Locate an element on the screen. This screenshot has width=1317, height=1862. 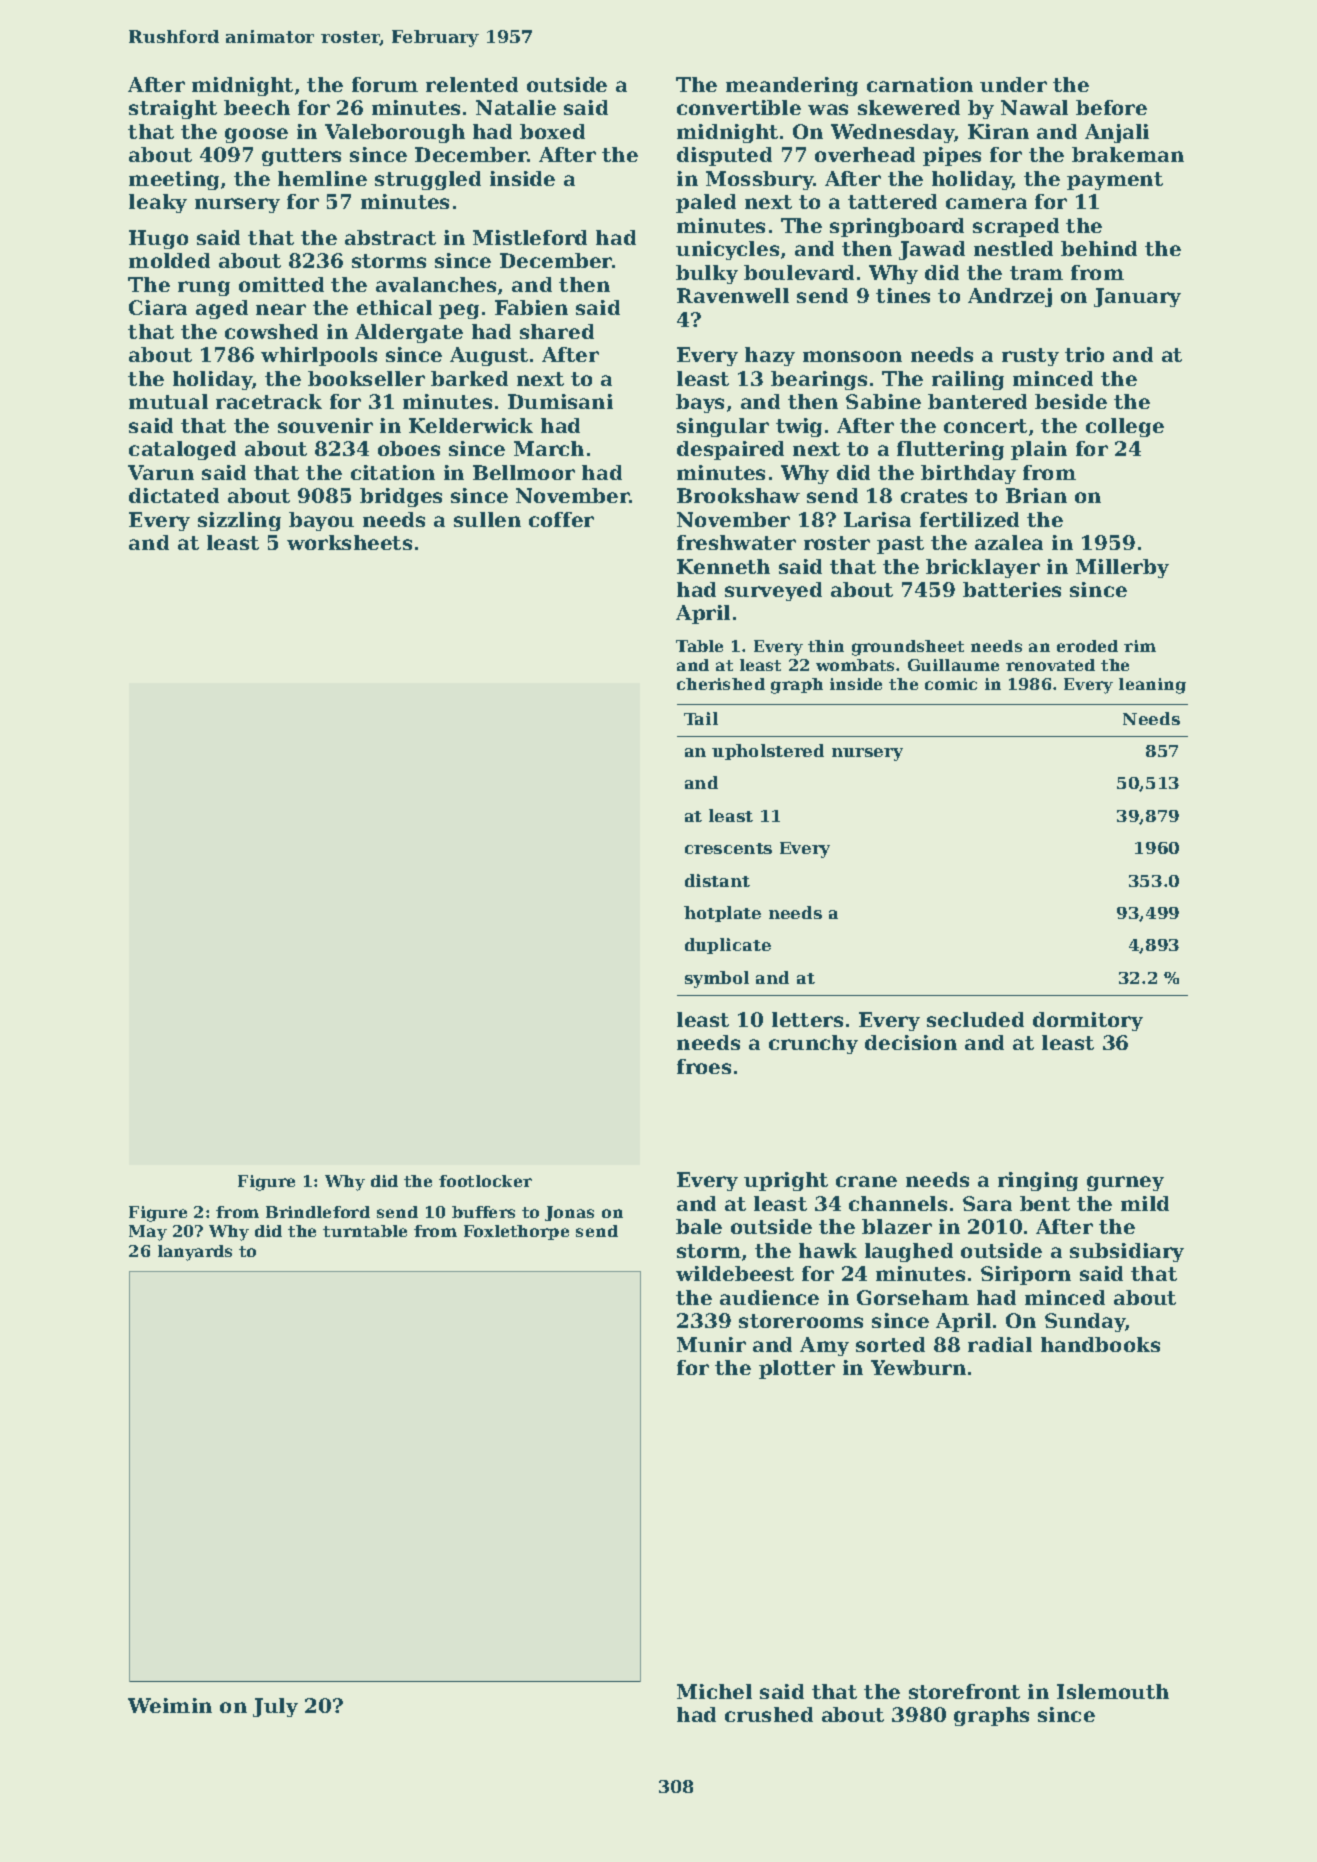
handbooks is located at coordinates (1100, 1344).
